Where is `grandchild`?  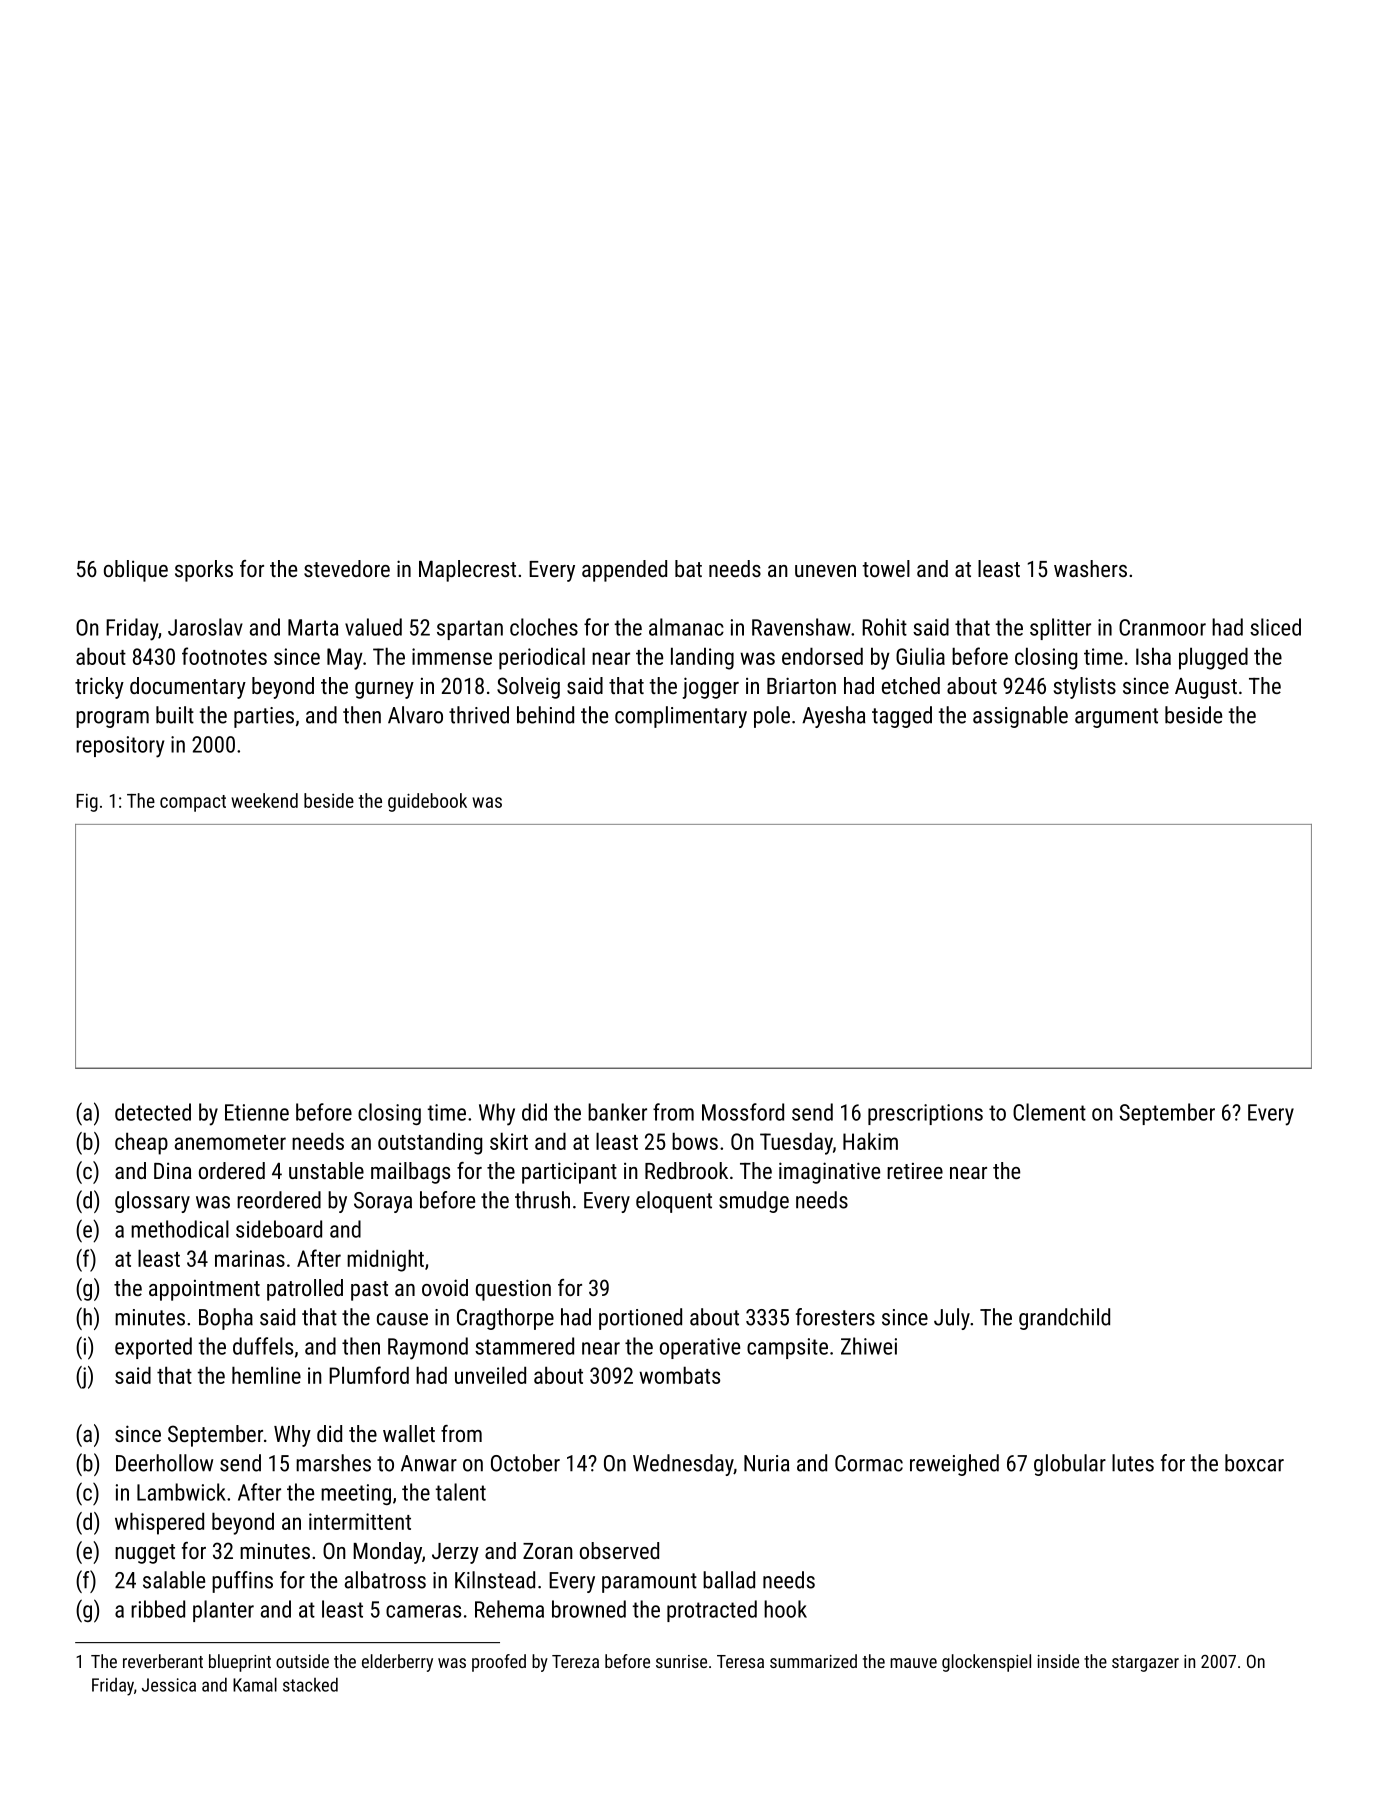
grandchild is located at coordinates (1064, 1319).
